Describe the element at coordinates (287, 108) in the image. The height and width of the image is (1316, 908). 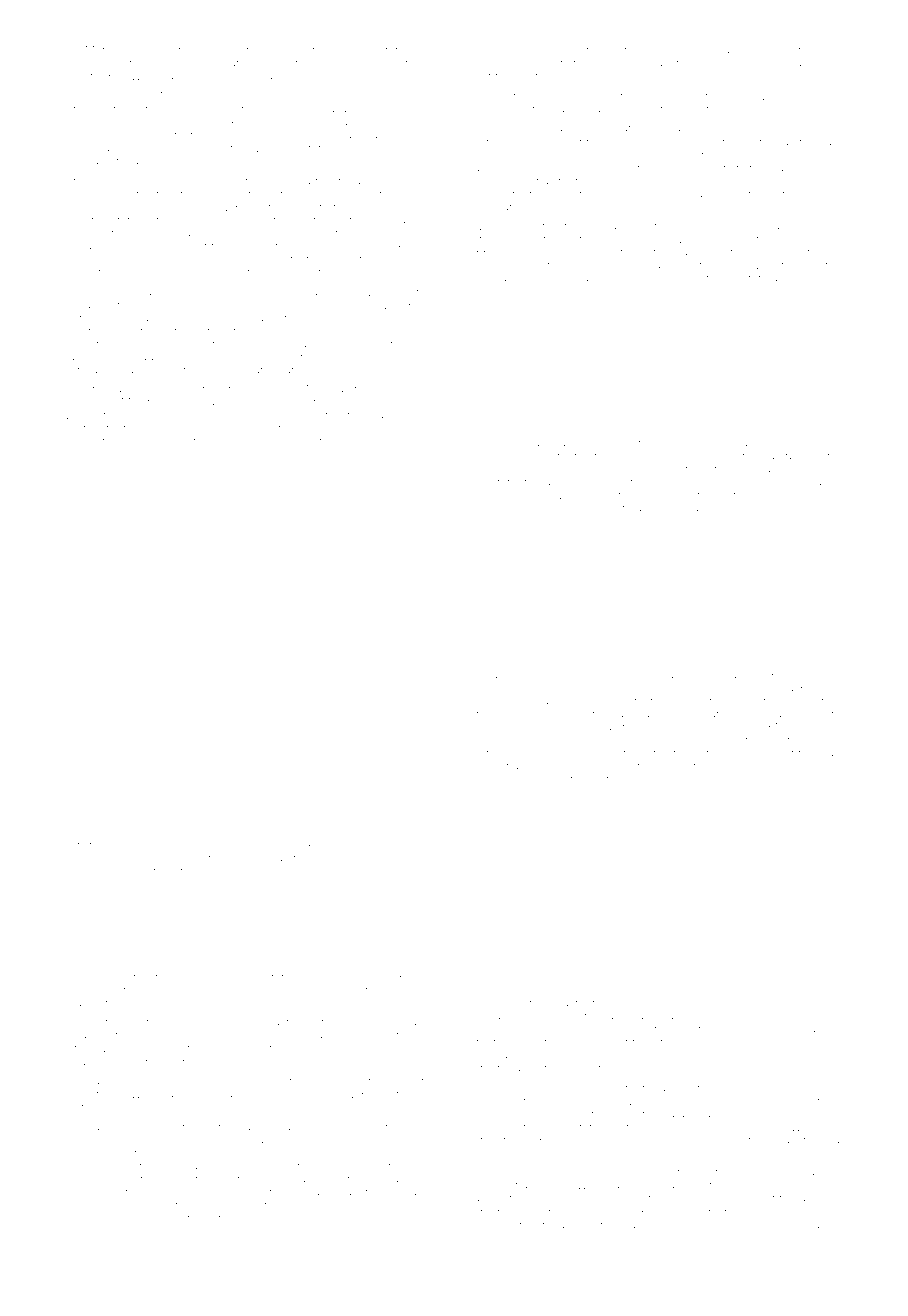
I see `frock` at that location.
